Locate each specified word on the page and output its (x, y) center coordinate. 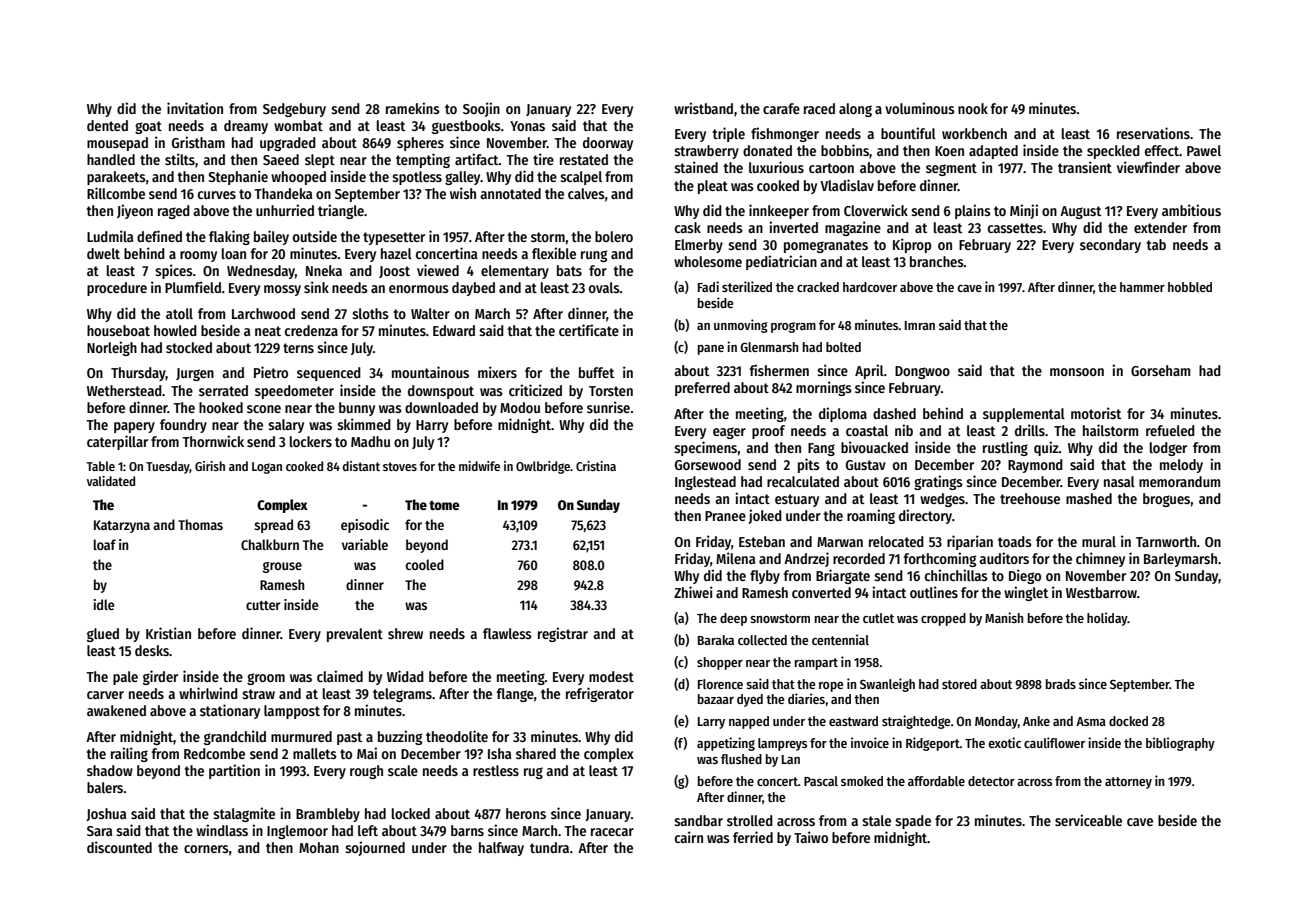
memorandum (1179, 481)
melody (1181, 466)
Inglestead (705, 483)
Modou (520, 407)
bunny (357, 409)
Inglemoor (297, 832)
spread (273, 526)
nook (973, 108)
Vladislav (847, 185)
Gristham (198, 142)
